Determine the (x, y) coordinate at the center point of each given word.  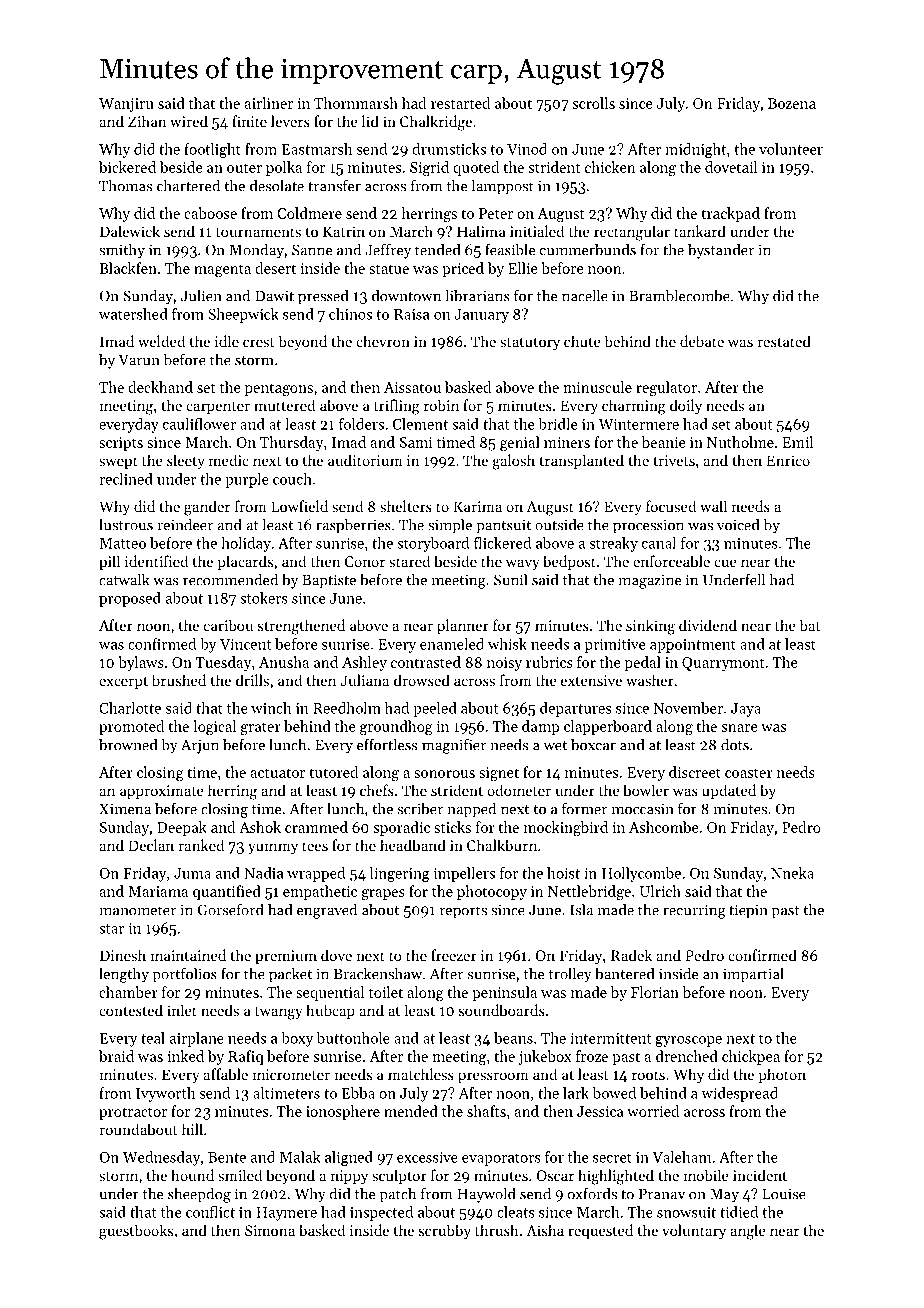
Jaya (746, 710)
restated (784, 341)
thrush (497, 1230)
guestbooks (136, 1232)
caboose (210, 213)
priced (463, 269)
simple (450, 526)
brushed (179, 680)
